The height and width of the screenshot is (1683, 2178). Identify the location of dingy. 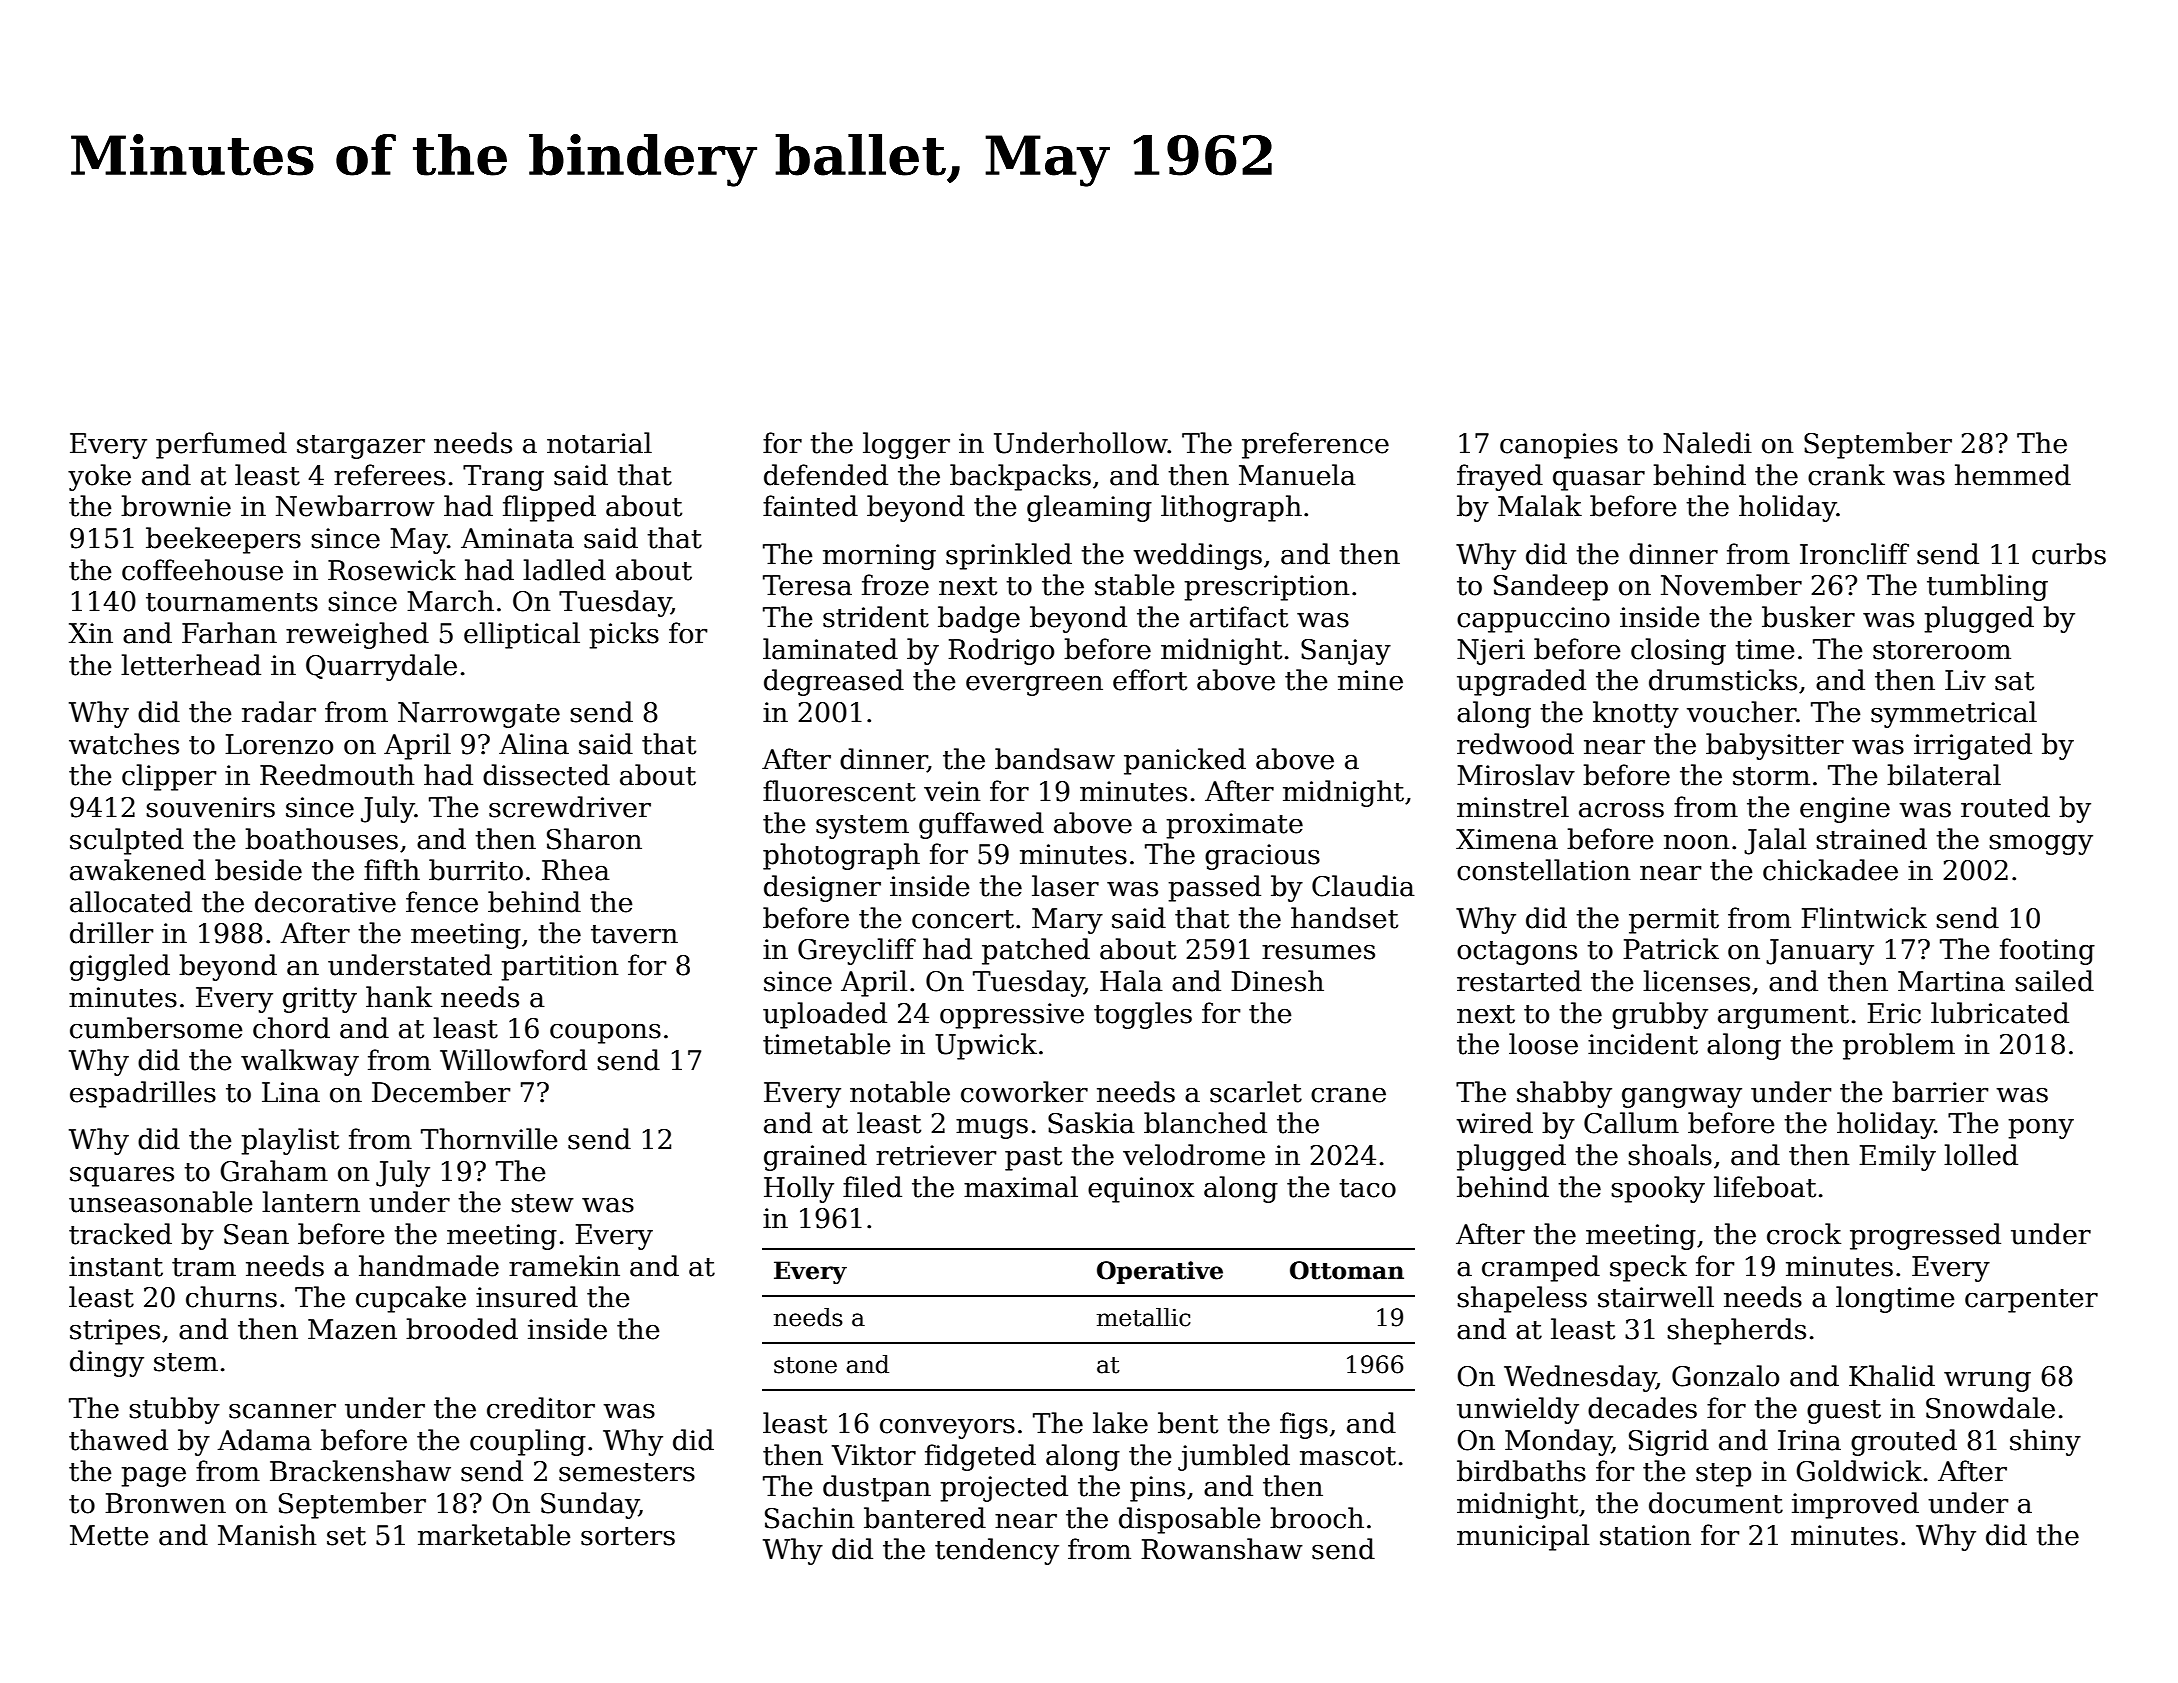
(107, 1363).
